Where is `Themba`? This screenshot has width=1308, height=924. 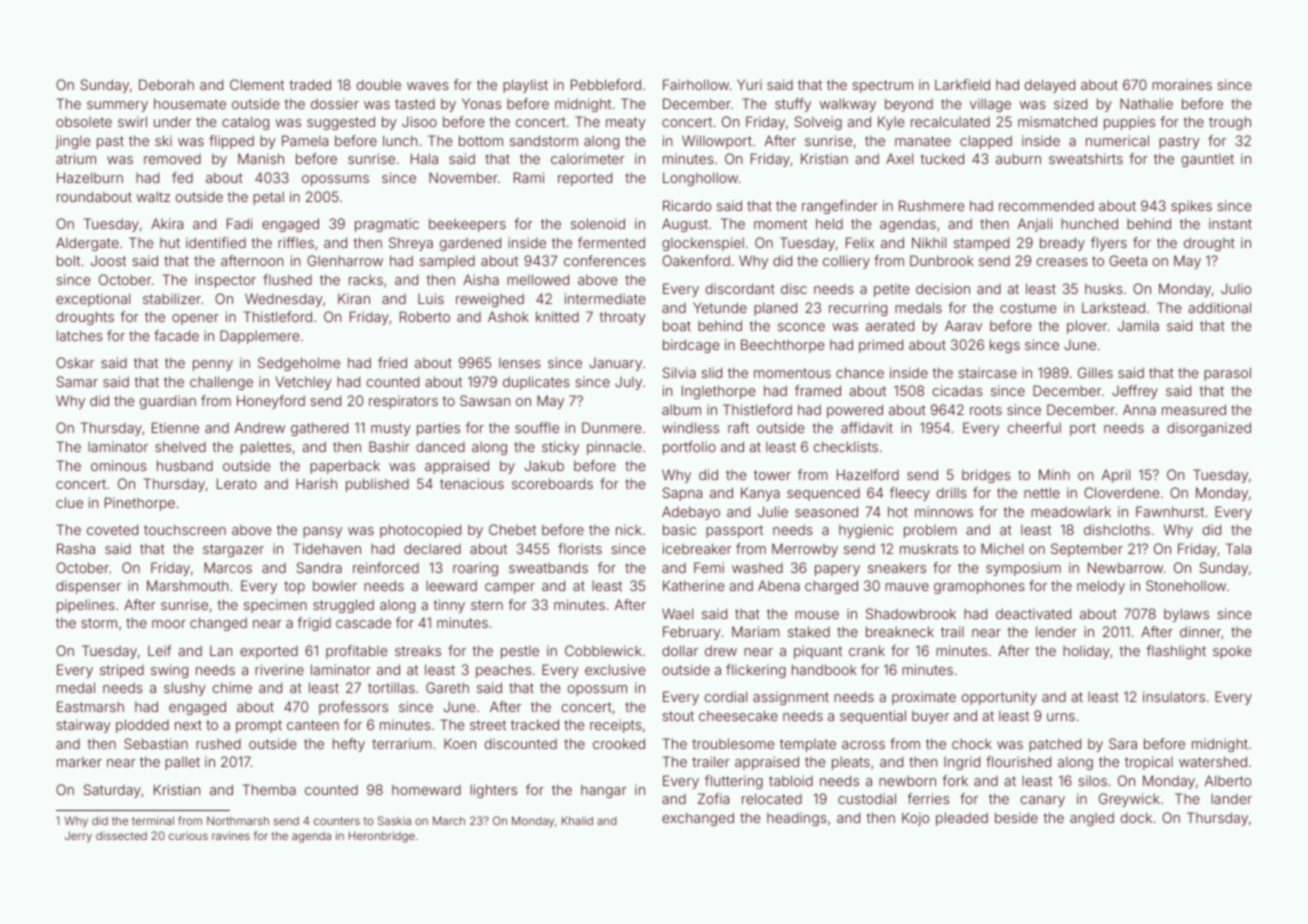
Themba is located at coordinates (269, 789).
